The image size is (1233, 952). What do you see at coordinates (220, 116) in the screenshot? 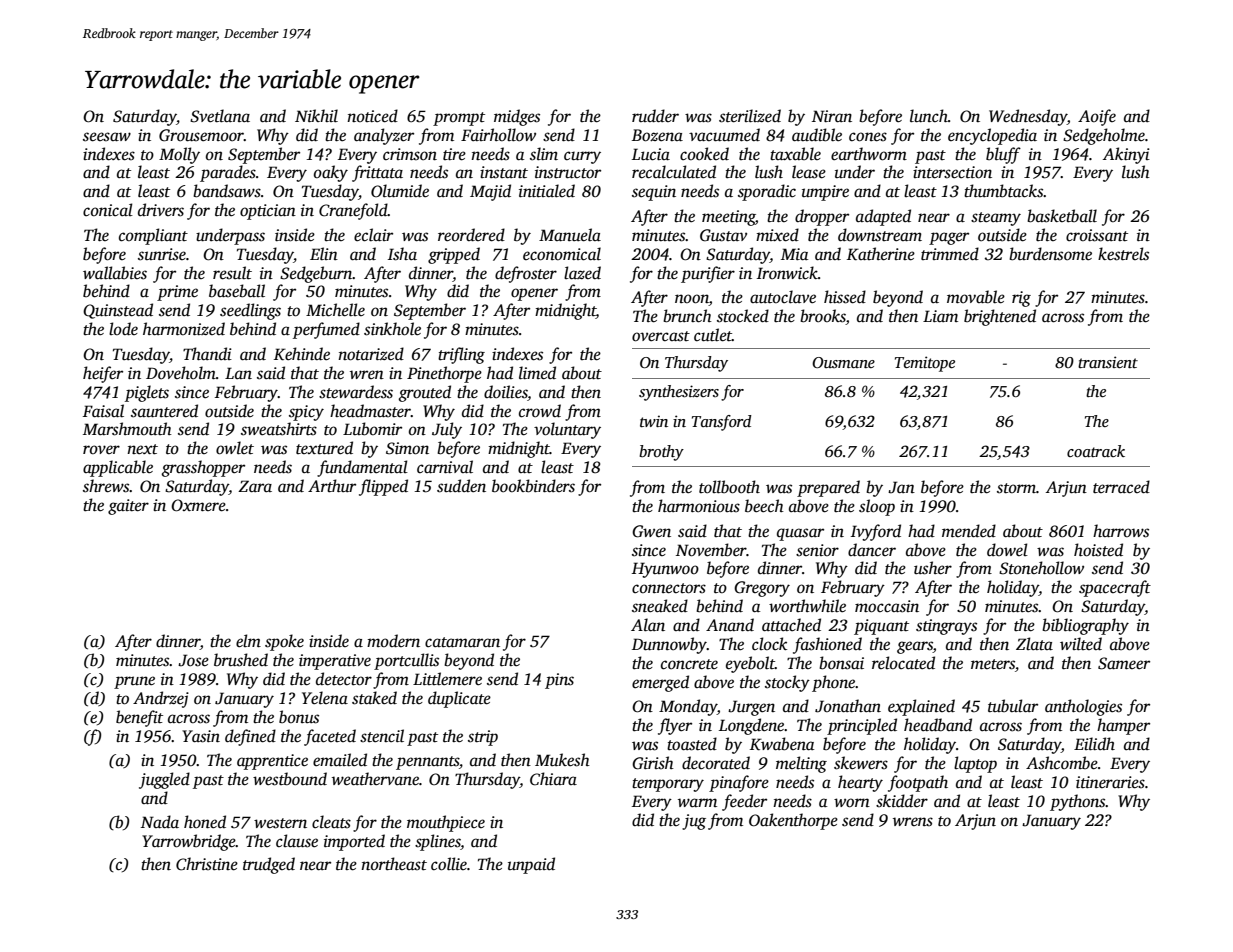
I see `Svetlana` at bounding box center [220, 116].
